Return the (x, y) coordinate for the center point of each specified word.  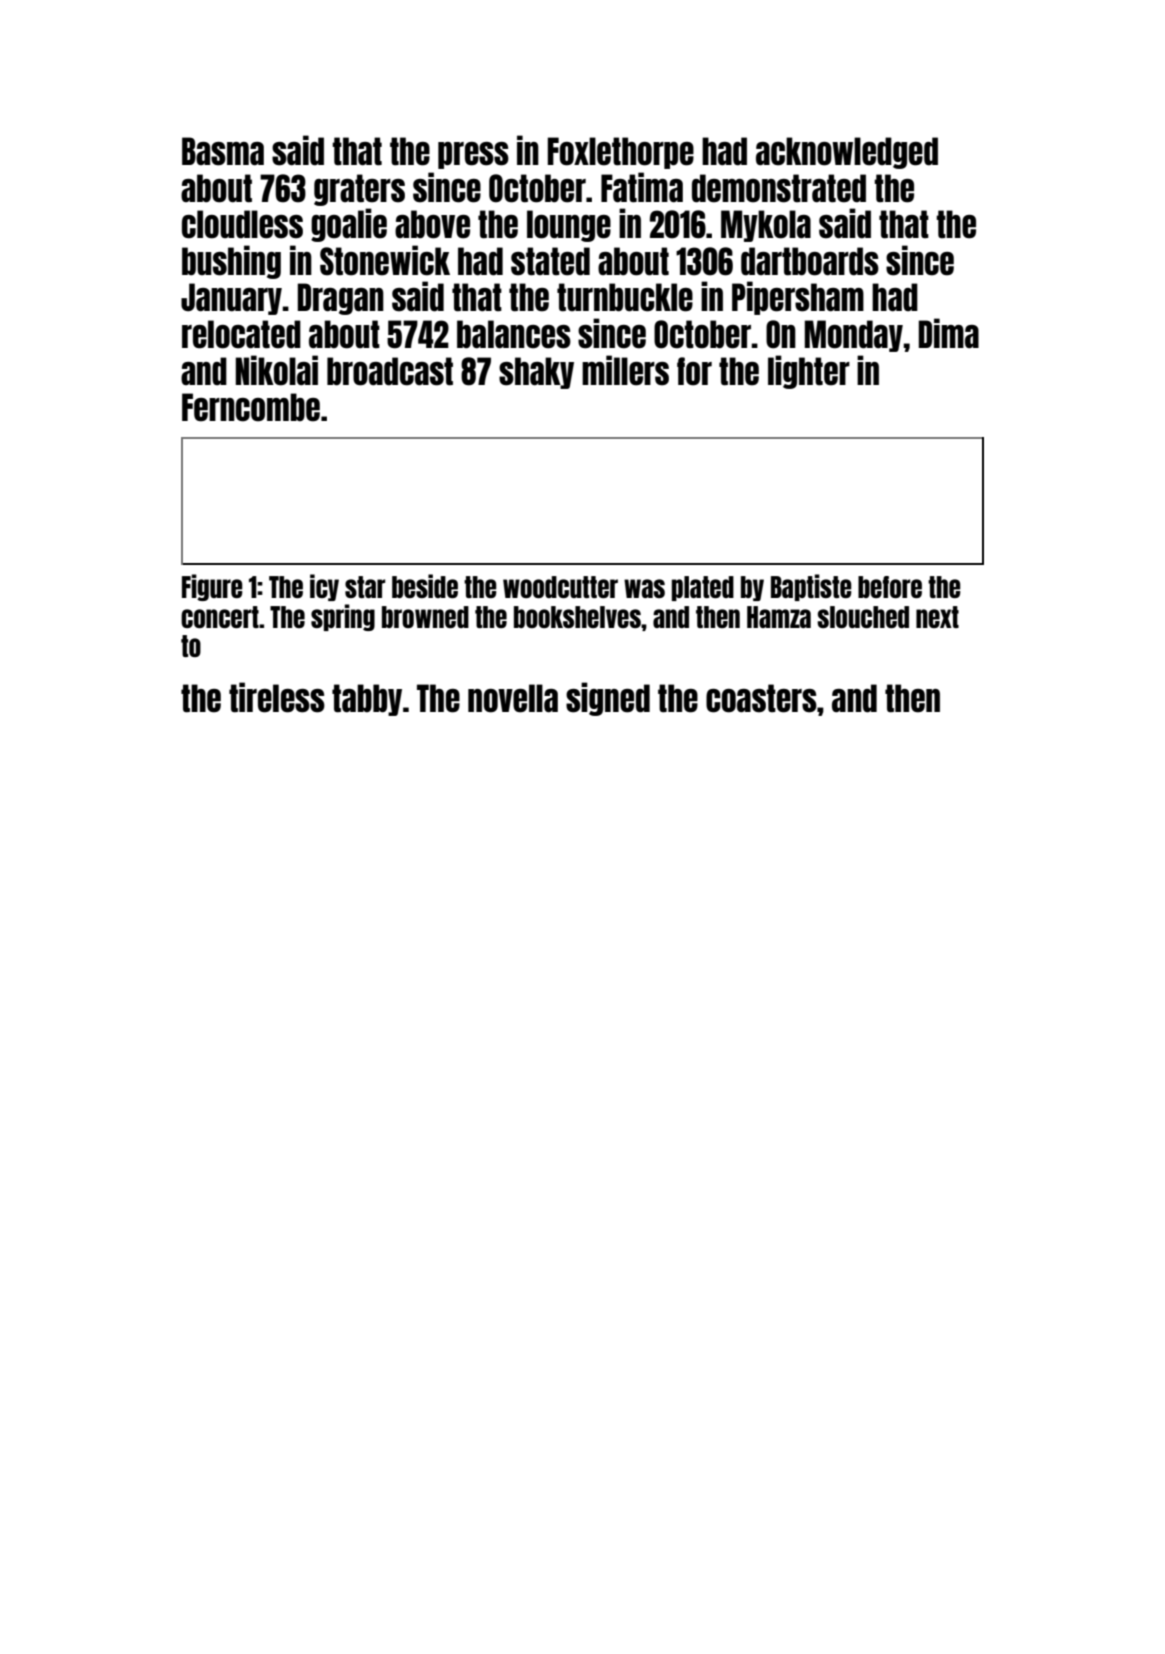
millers (625, 370)
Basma (223, 151)
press (473, 155)
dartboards (810, 261)
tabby (367, 700)
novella (513, 698)
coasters (761, 698)
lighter (809, 372)
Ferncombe (251, 407)
